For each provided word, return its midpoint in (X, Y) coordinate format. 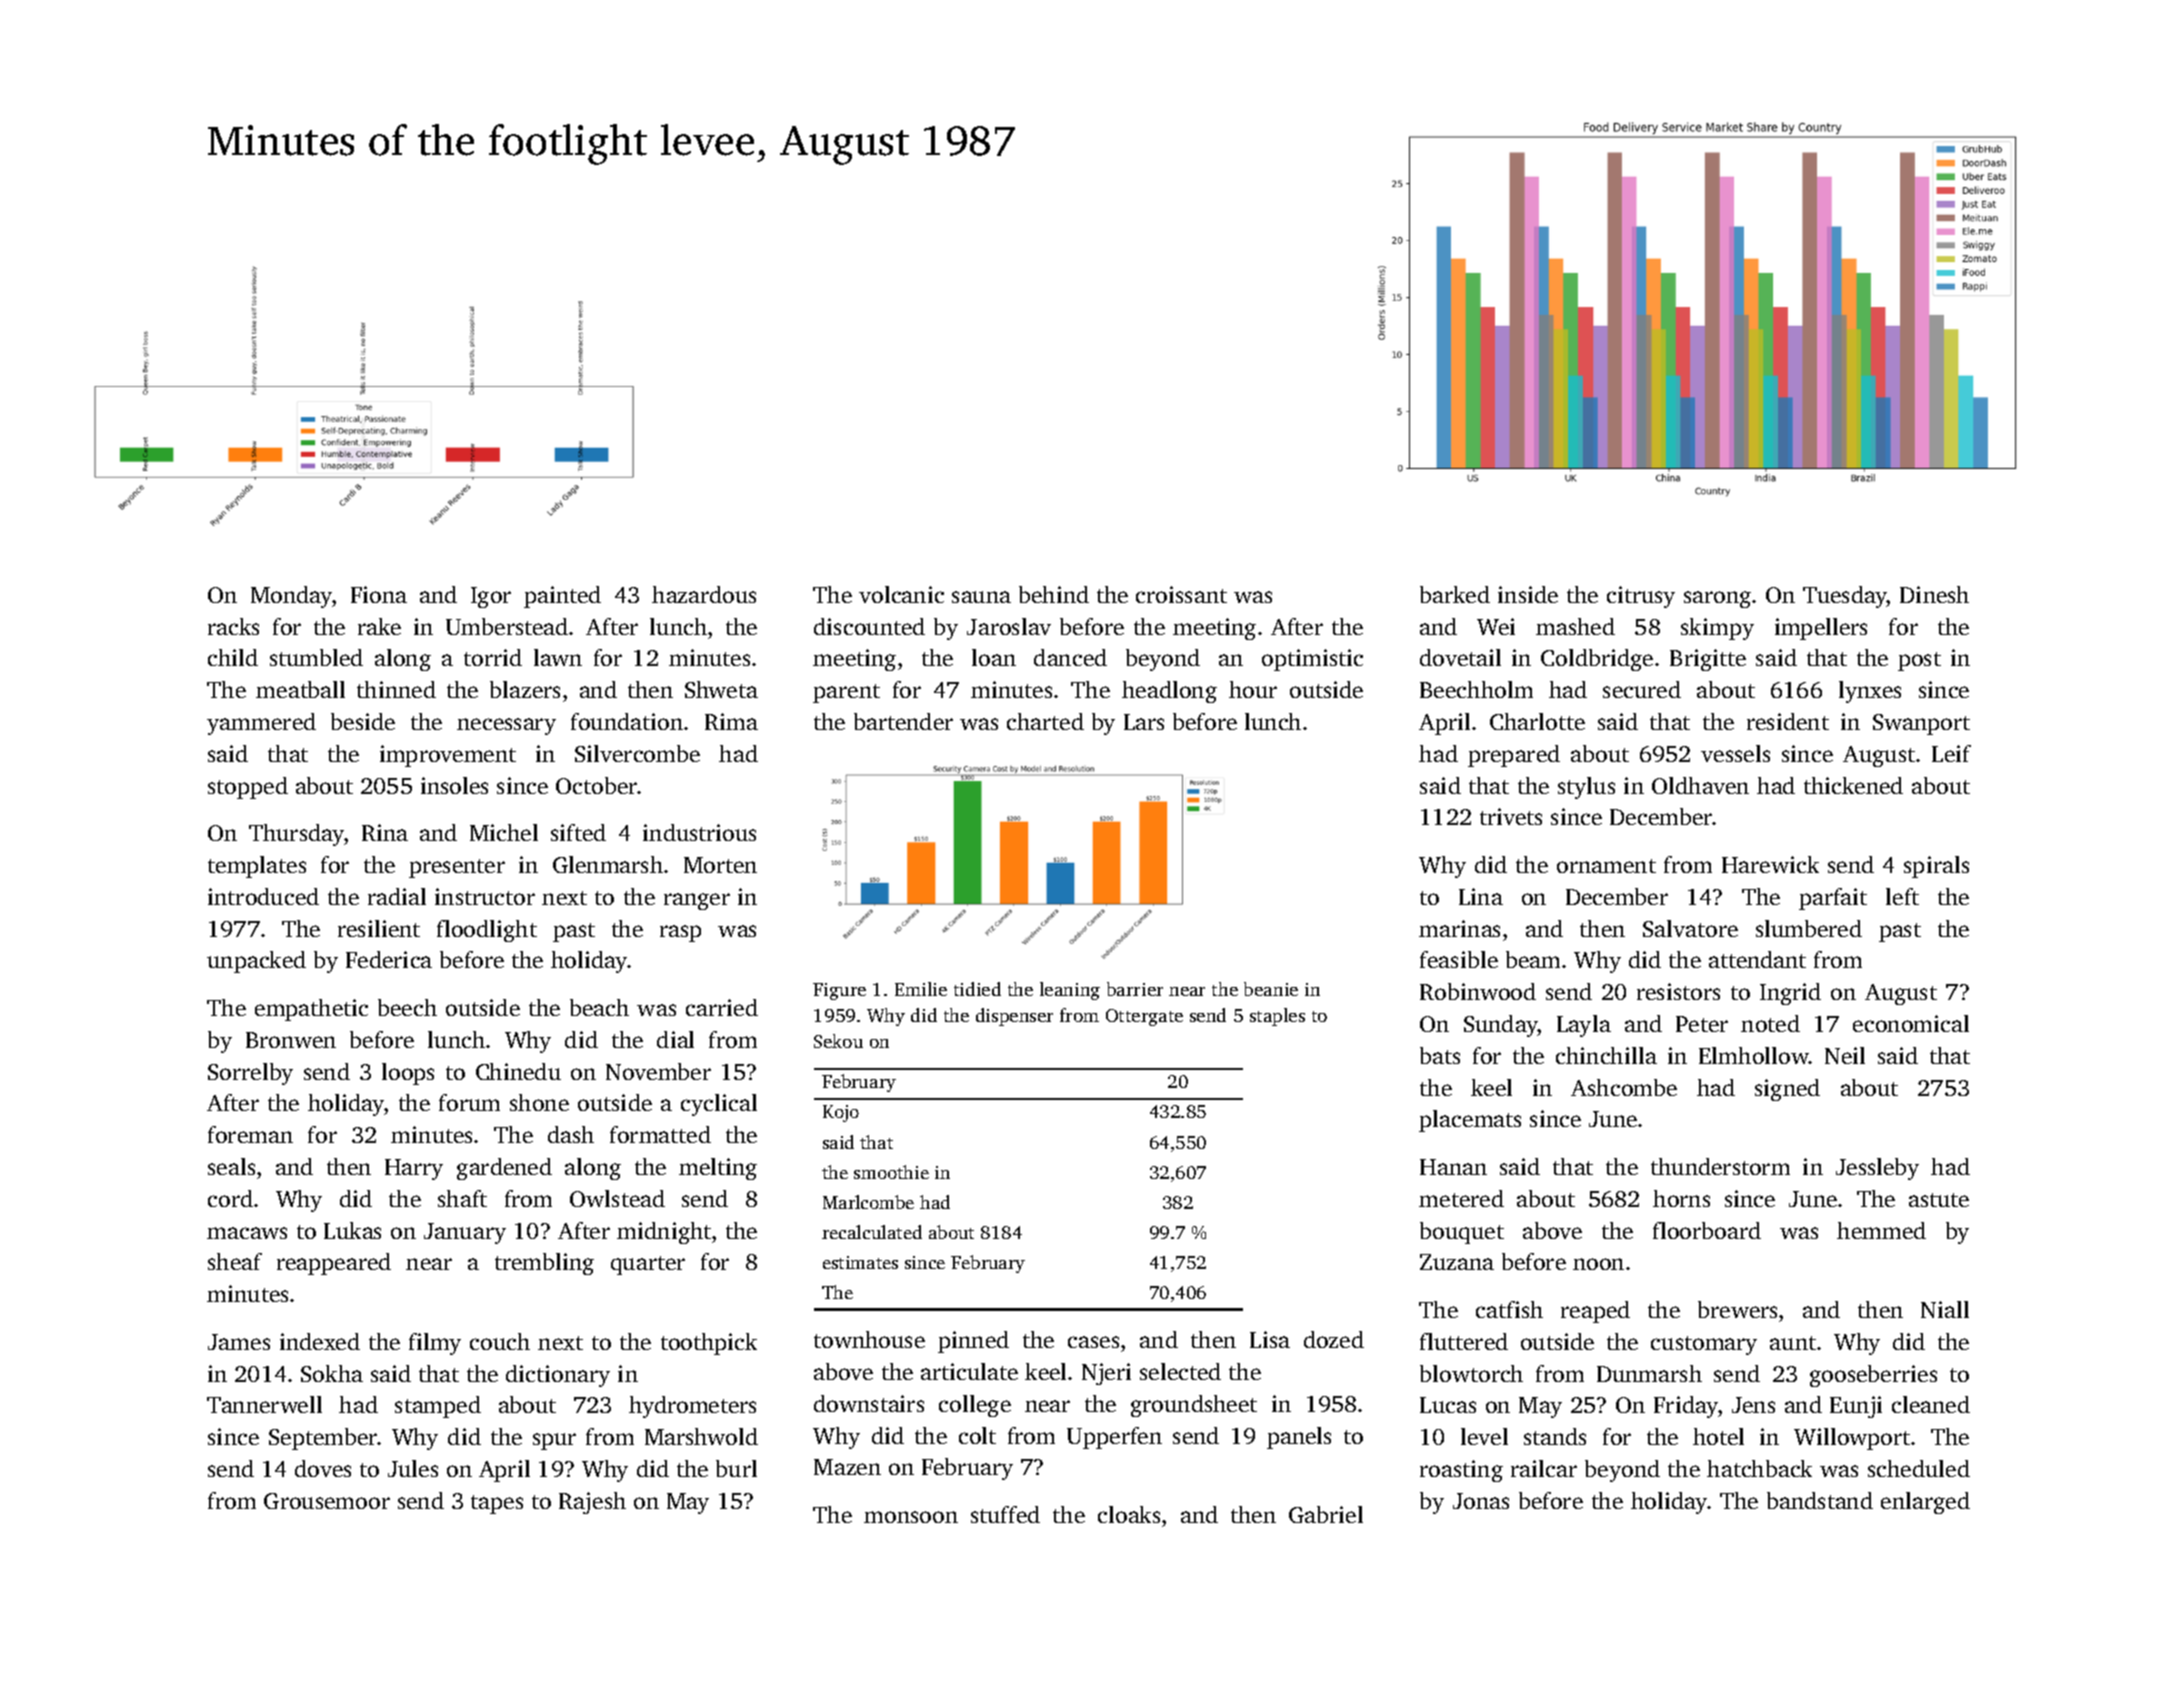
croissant (1181, 594)
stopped (248, 788)
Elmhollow (1754, 1055)
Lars (1144, 722)
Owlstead (617, 1198)
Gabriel (1326, 1514)
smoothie (891, 1172)
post (1919, 661)
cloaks (1129, 1514)
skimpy (1717, 629)
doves (323, 1468)
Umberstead (507, 626)
